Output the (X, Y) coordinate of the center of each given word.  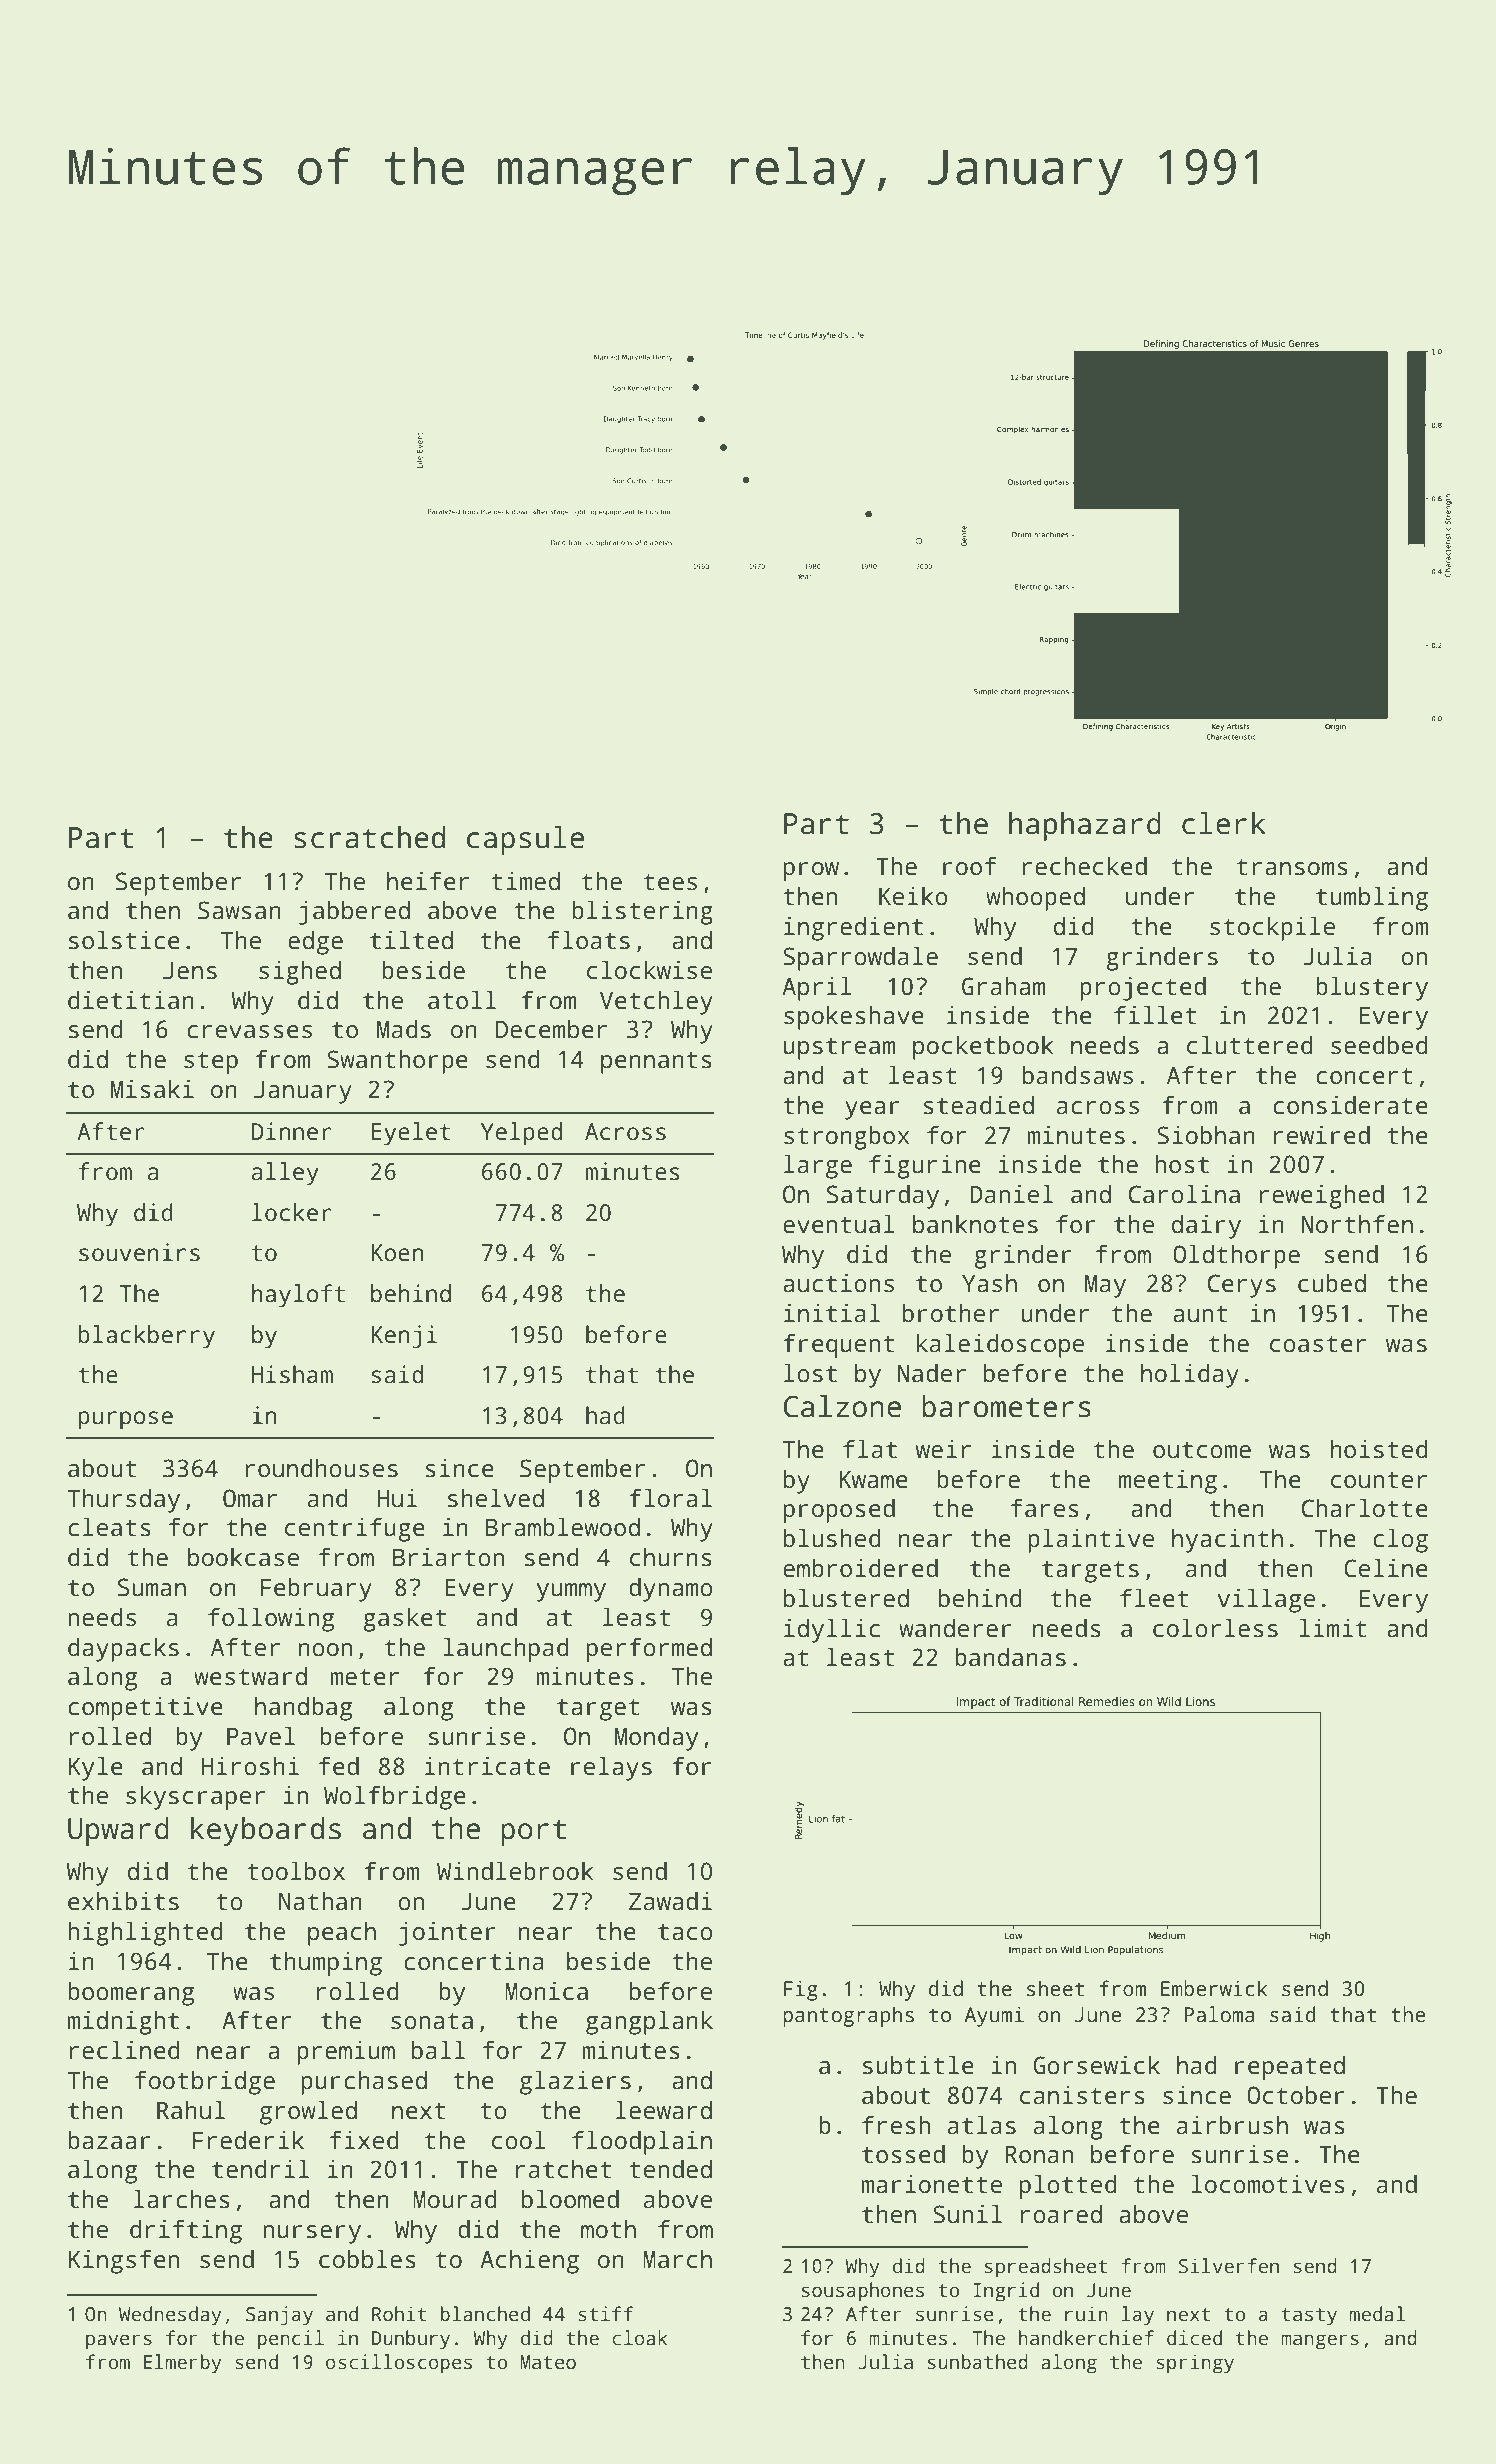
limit (1333, 1628)
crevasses (249, 1032)
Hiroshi (250, 1766)
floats (589, 940)
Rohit (399, 2314)
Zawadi (670, 1901)
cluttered (1250, 1045)
